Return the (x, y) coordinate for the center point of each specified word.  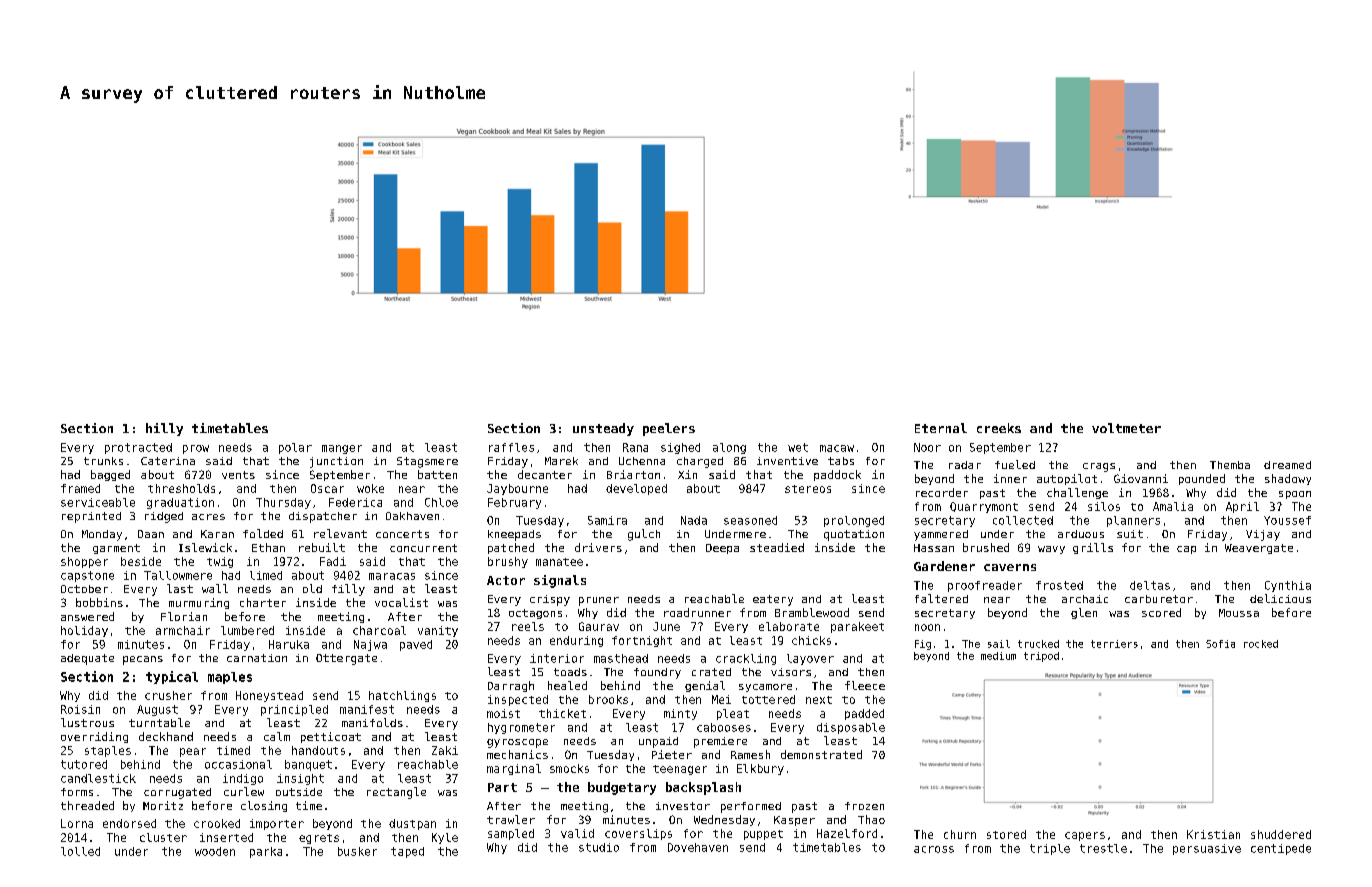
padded (864, 714)
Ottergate (346, 659)
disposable (851, 728)
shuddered (1281, 834)
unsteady (603, 429)
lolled (80, 851)
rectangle (396, 793)
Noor (927, 447)
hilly (164, 429)
